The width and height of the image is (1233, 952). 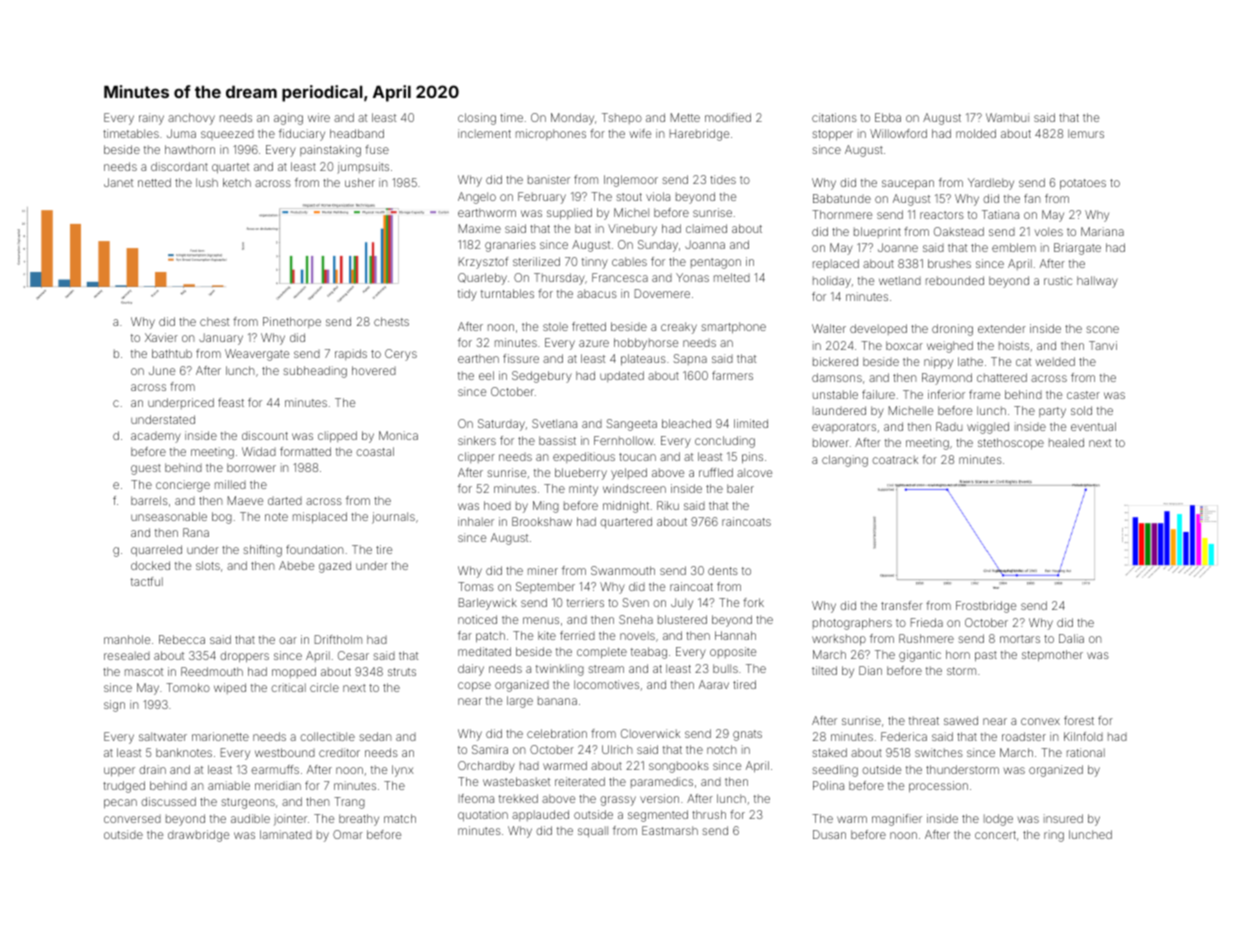 I want to click on drawbridge, so click(x=198, y=836).
